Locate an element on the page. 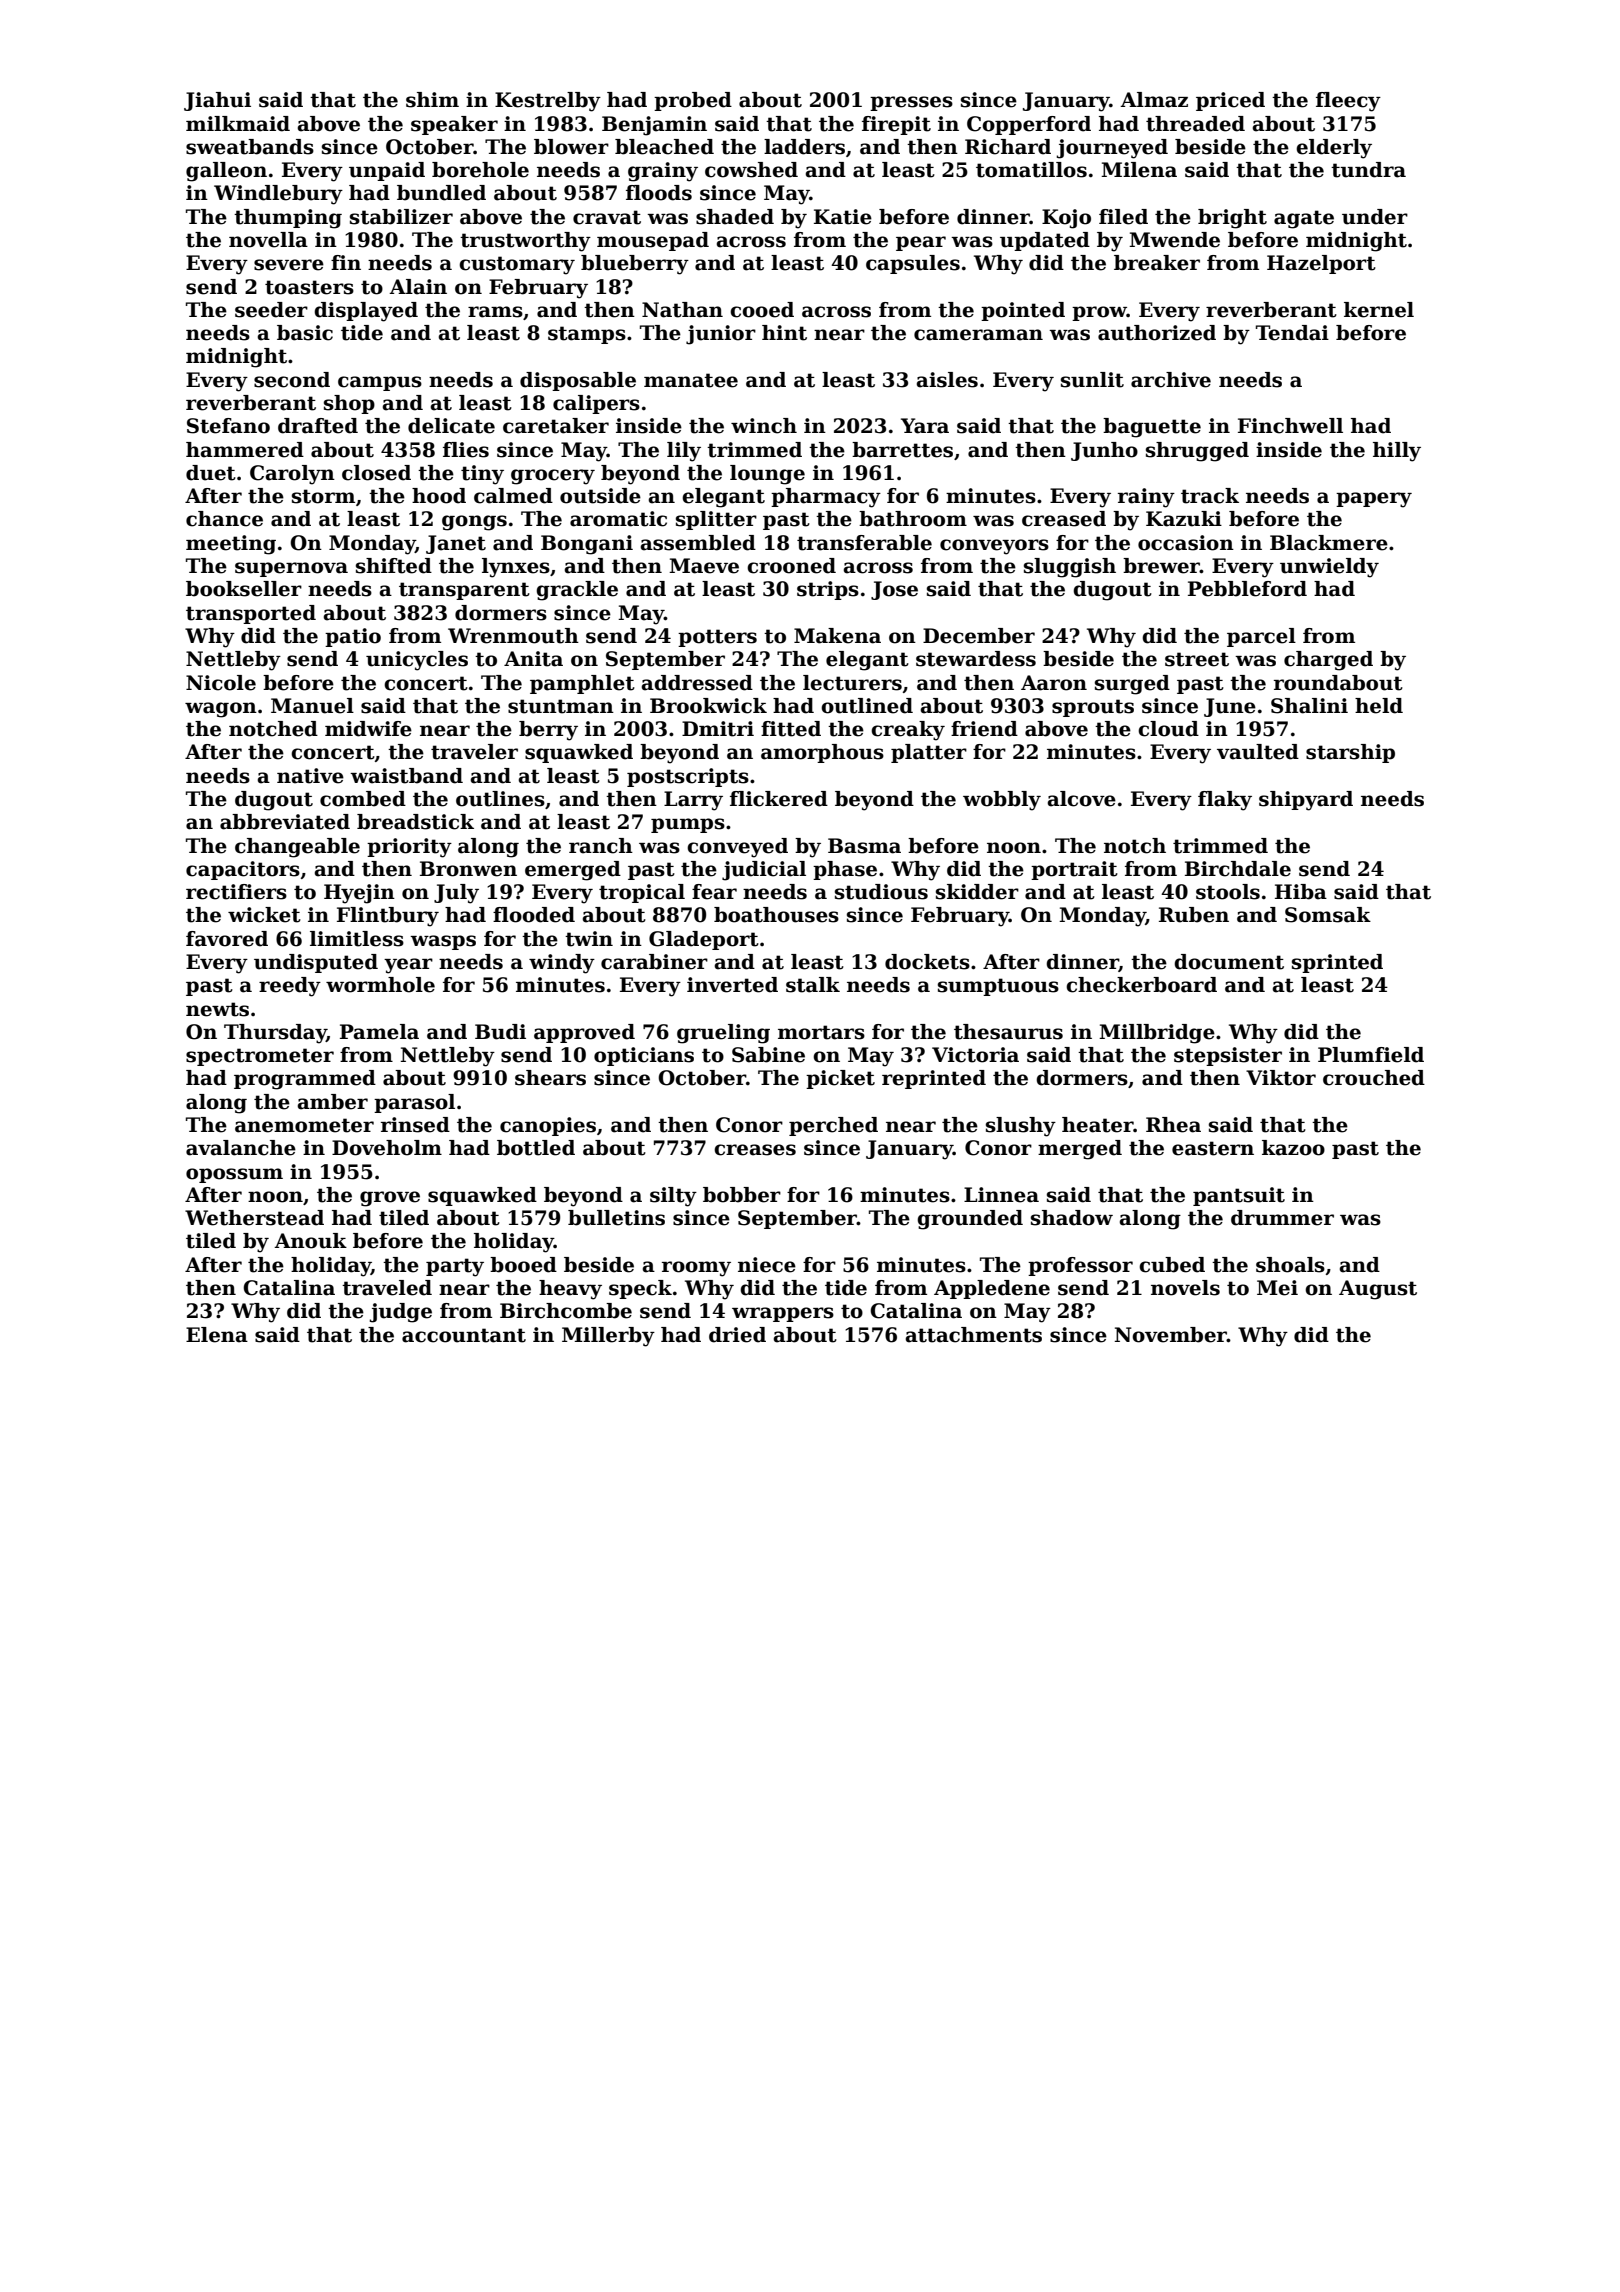  archive is located at coordinates (1171, 380).
